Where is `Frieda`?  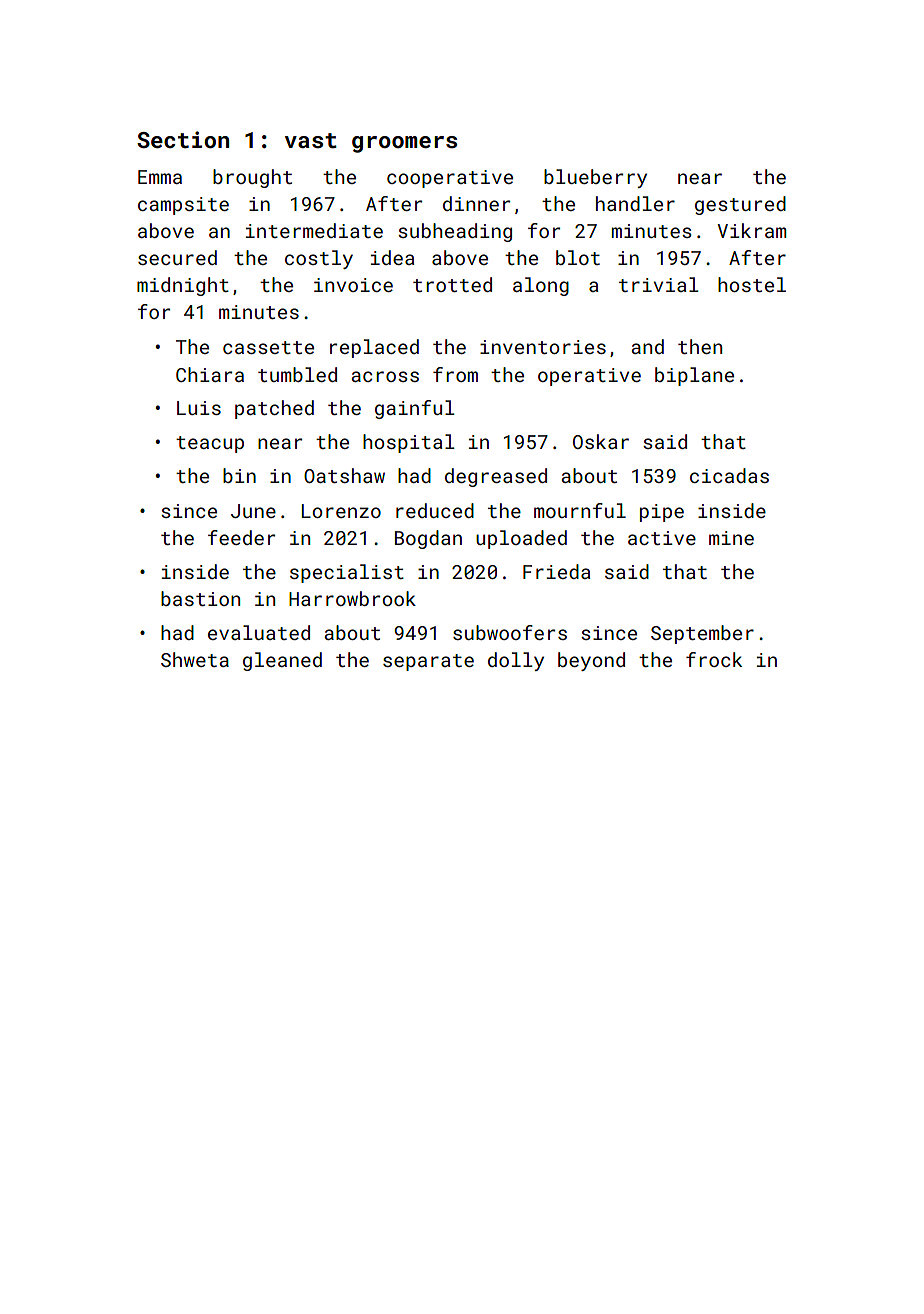 Frieda is located at coordinates (556, 571).
